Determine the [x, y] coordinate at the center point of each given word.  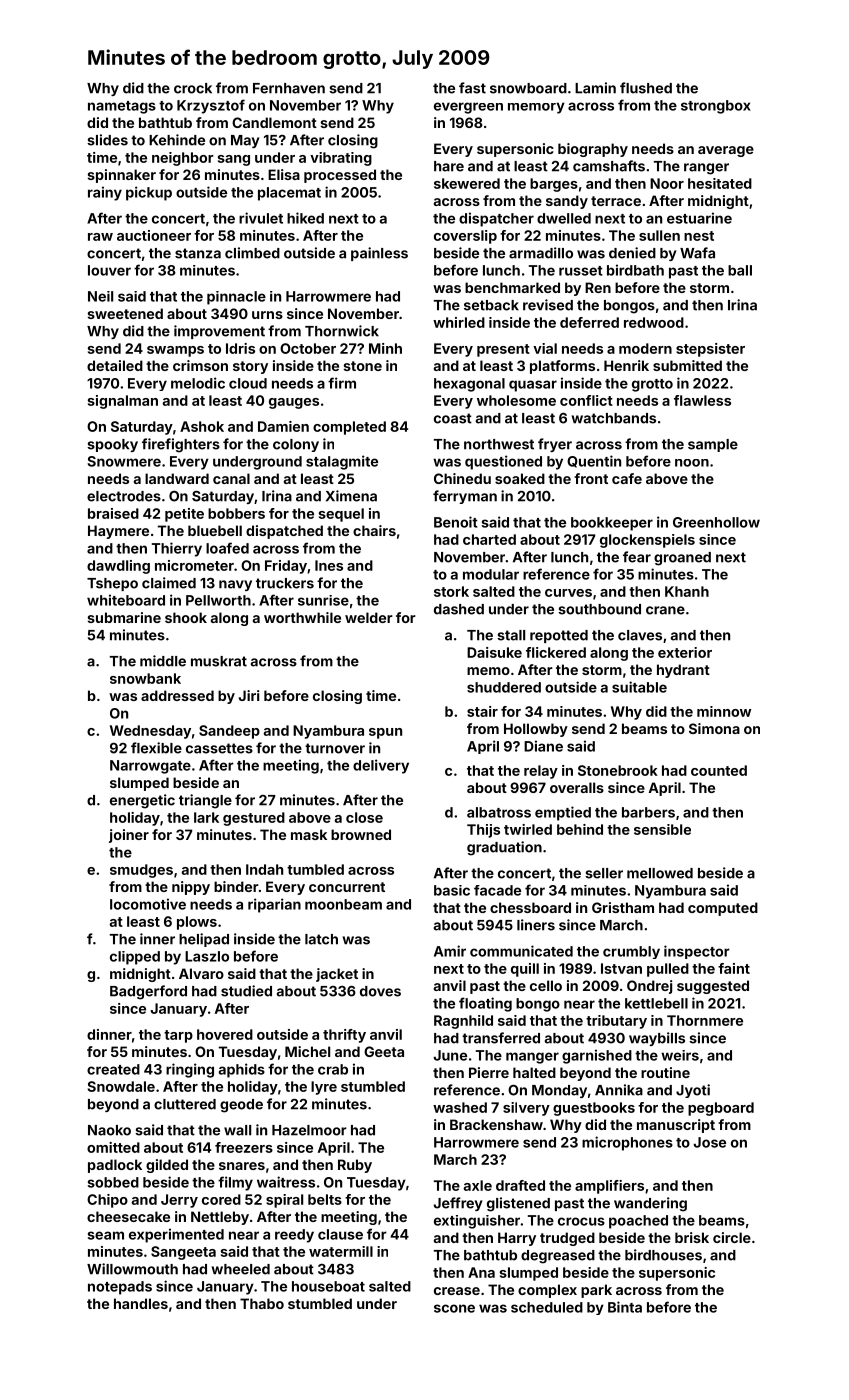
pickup [149, 193]
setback [491, 305]
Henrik [626, 365]
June [450, 1055]
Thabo [262, 1303]
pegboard [721, 1109]
